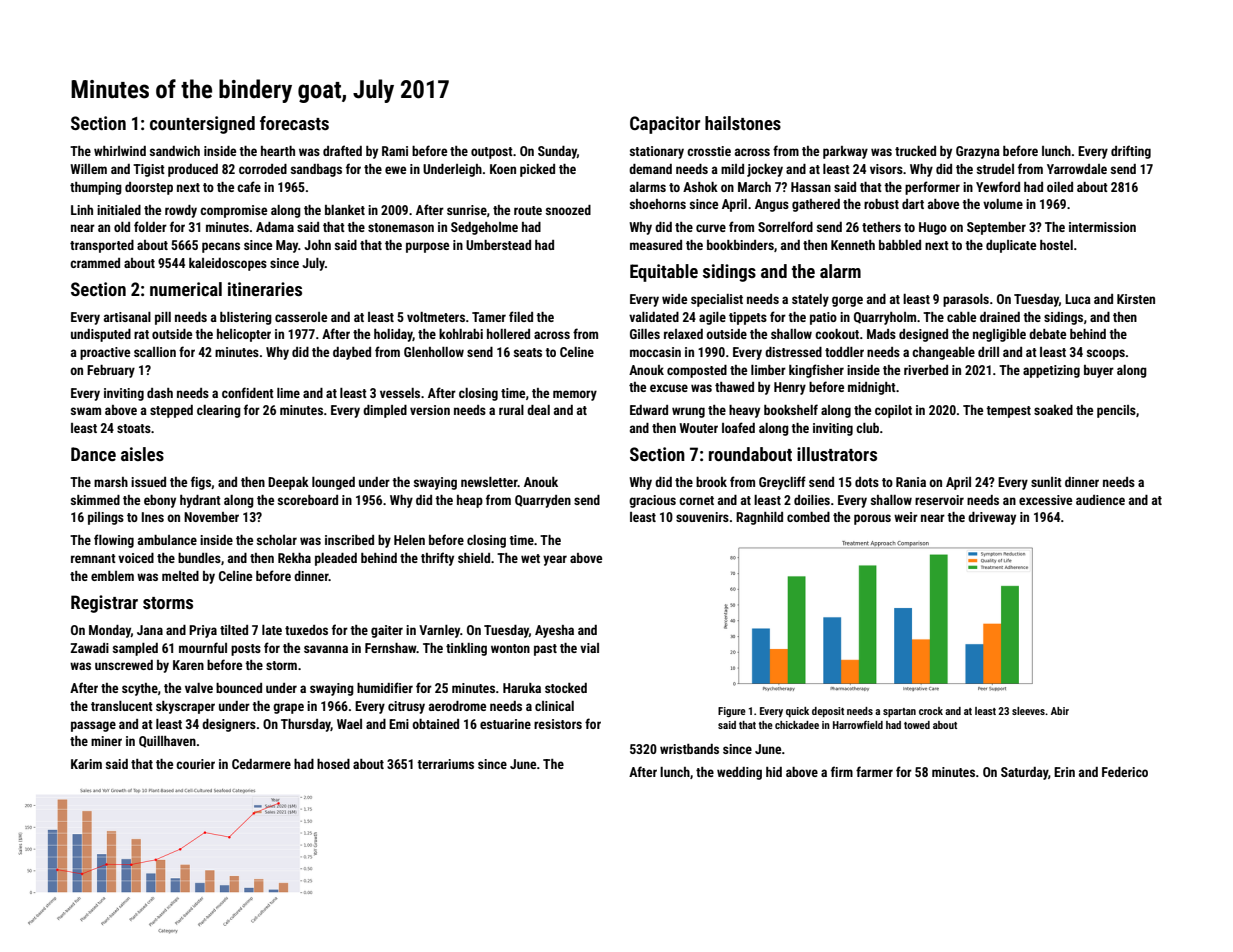 The width and height of the document is (1233, 952). What do you see at coordinates (114, 541) in the document?
I see `flowing` at bounding box center [114, 541].
